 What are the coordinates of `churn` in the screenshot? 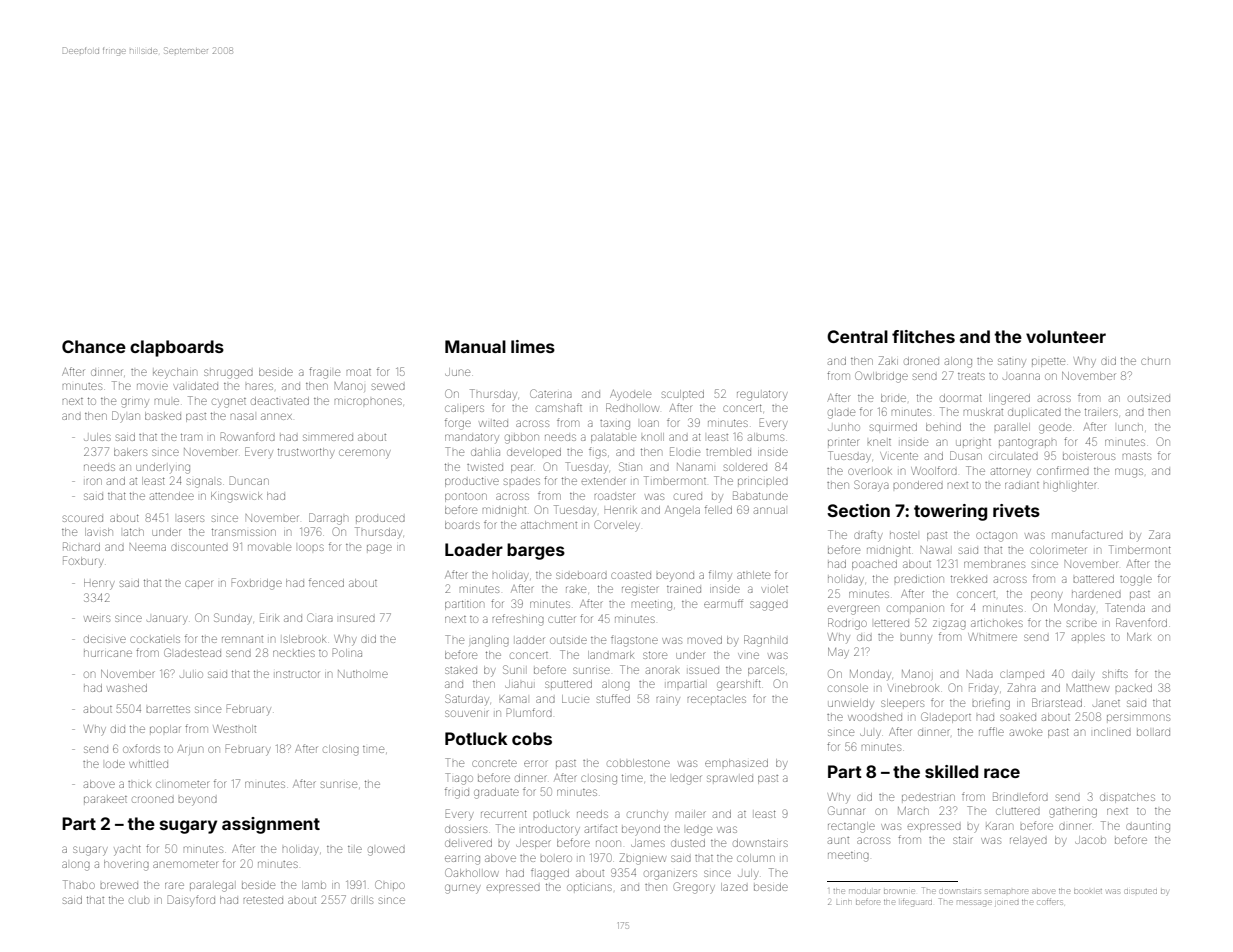 It's located at (1155, 361).
